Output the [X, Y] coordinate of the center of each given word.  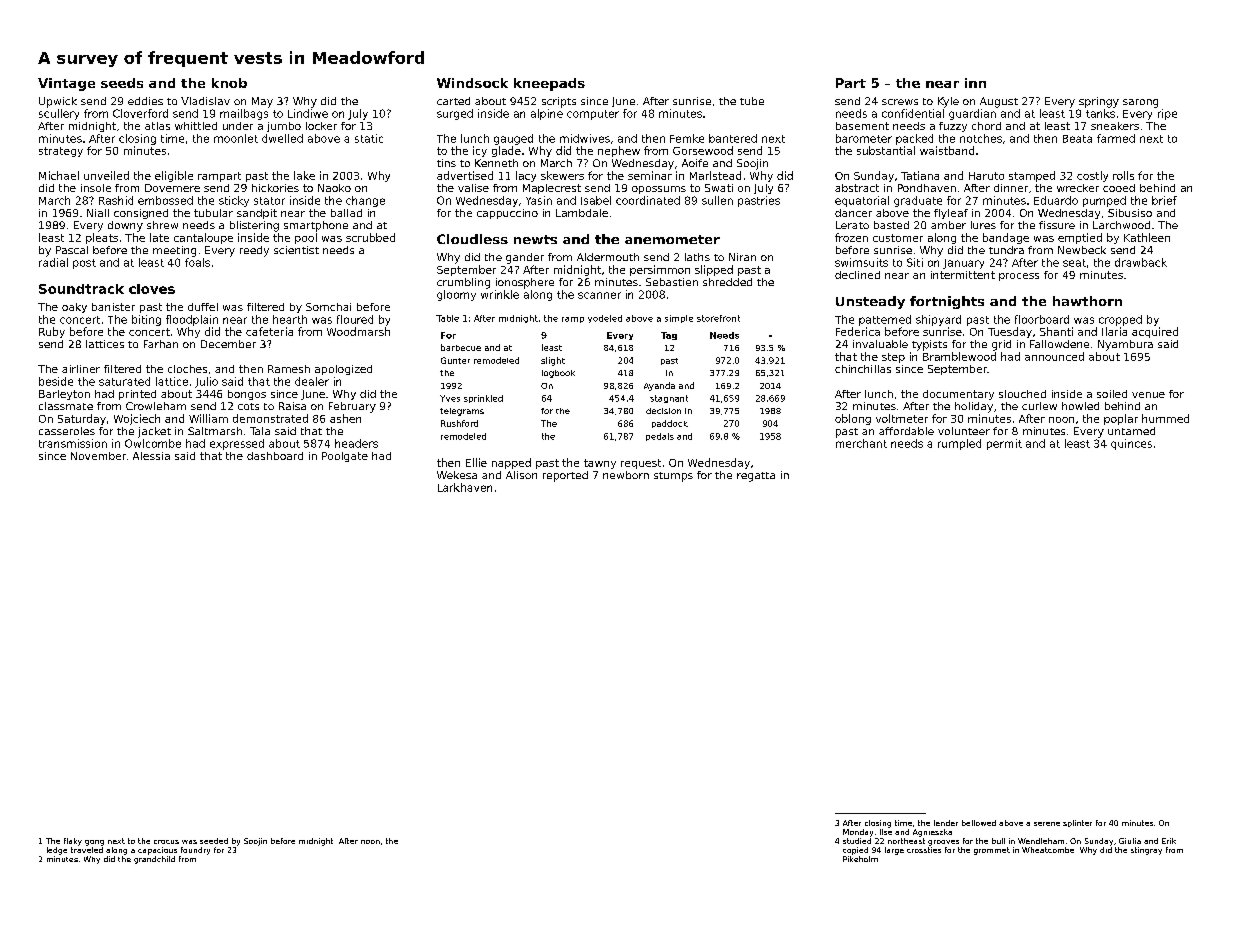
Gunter [455, 360]
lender [946, 823]
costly [1092, 176]
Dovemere [172, 188]
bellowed [979, 823]
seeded [214, 841]
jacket [154, 432]
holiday [974, 407]
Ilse [886, 832]
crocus [166, 842]
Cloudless [472, 239]
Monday [858, 833]
